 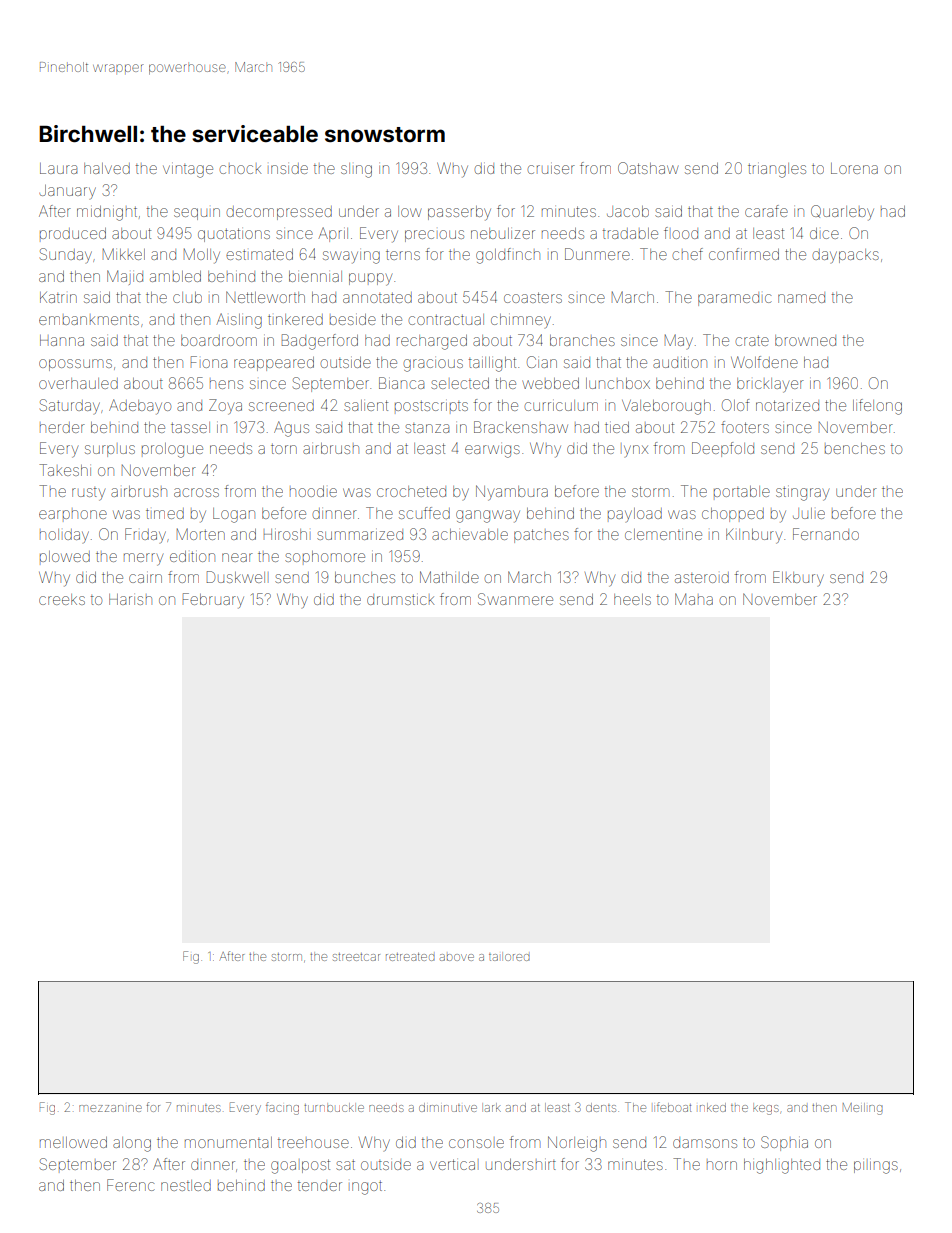 What do you see at coordinates (459, 213) in the page?
I see `passerby` at bounding box center [459, 213].
